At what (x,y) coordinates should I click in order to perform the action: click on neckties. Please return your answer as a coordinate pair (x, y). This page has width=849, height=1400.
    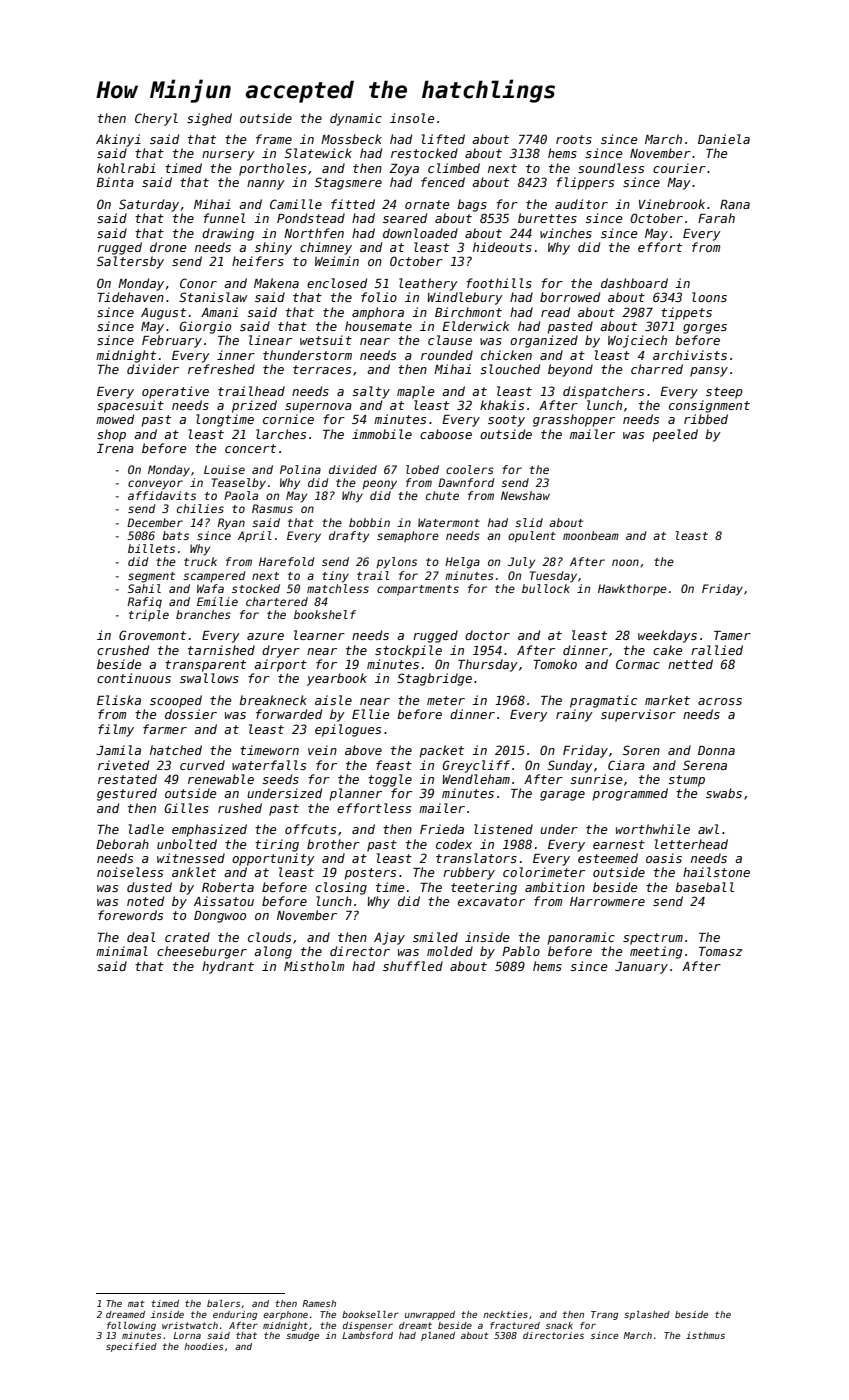
    Looking at the image, I should click on (505, 1314).
